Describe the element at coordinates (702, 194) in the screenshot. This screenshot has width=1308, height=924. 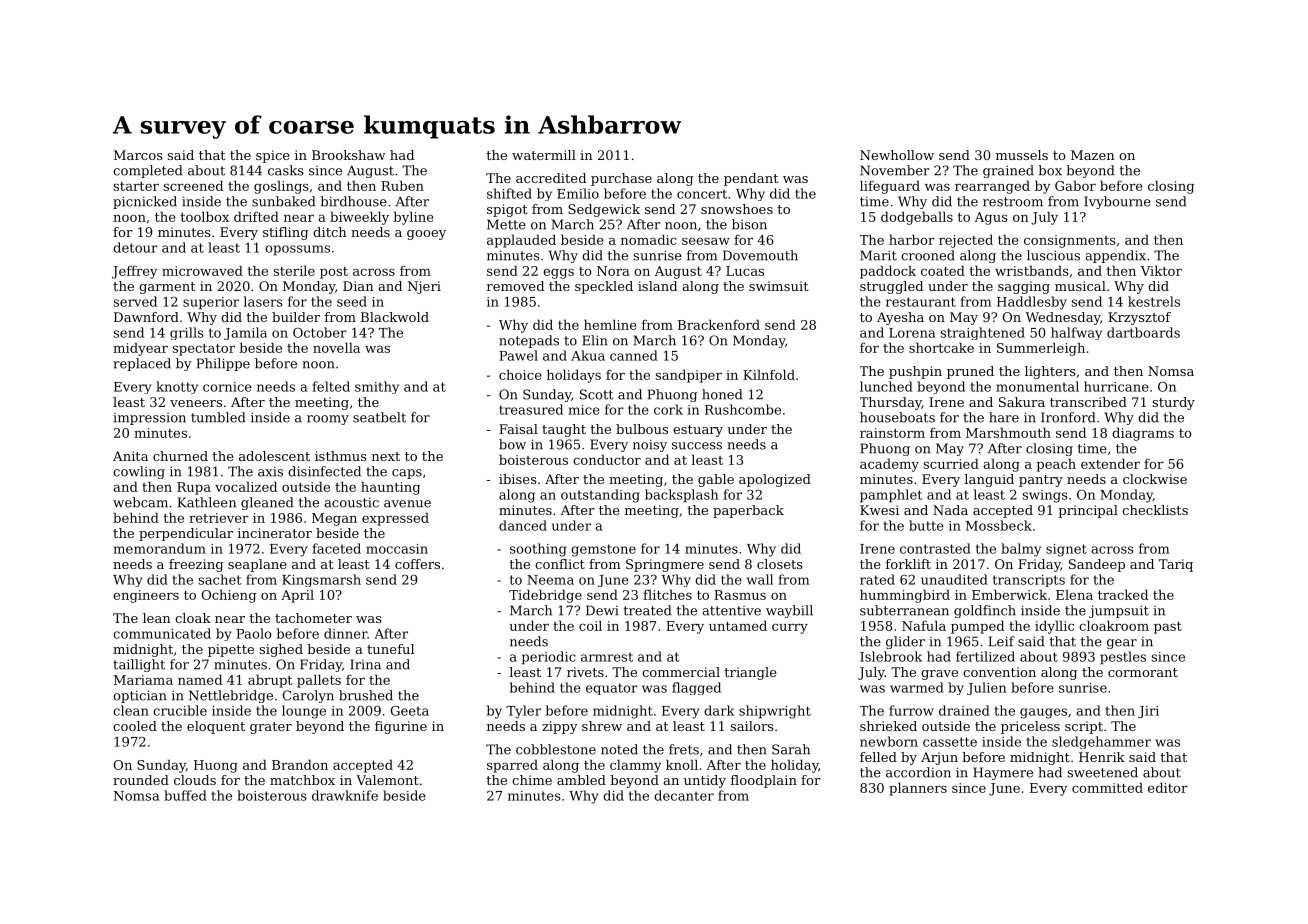
I see `concert` at that location.
